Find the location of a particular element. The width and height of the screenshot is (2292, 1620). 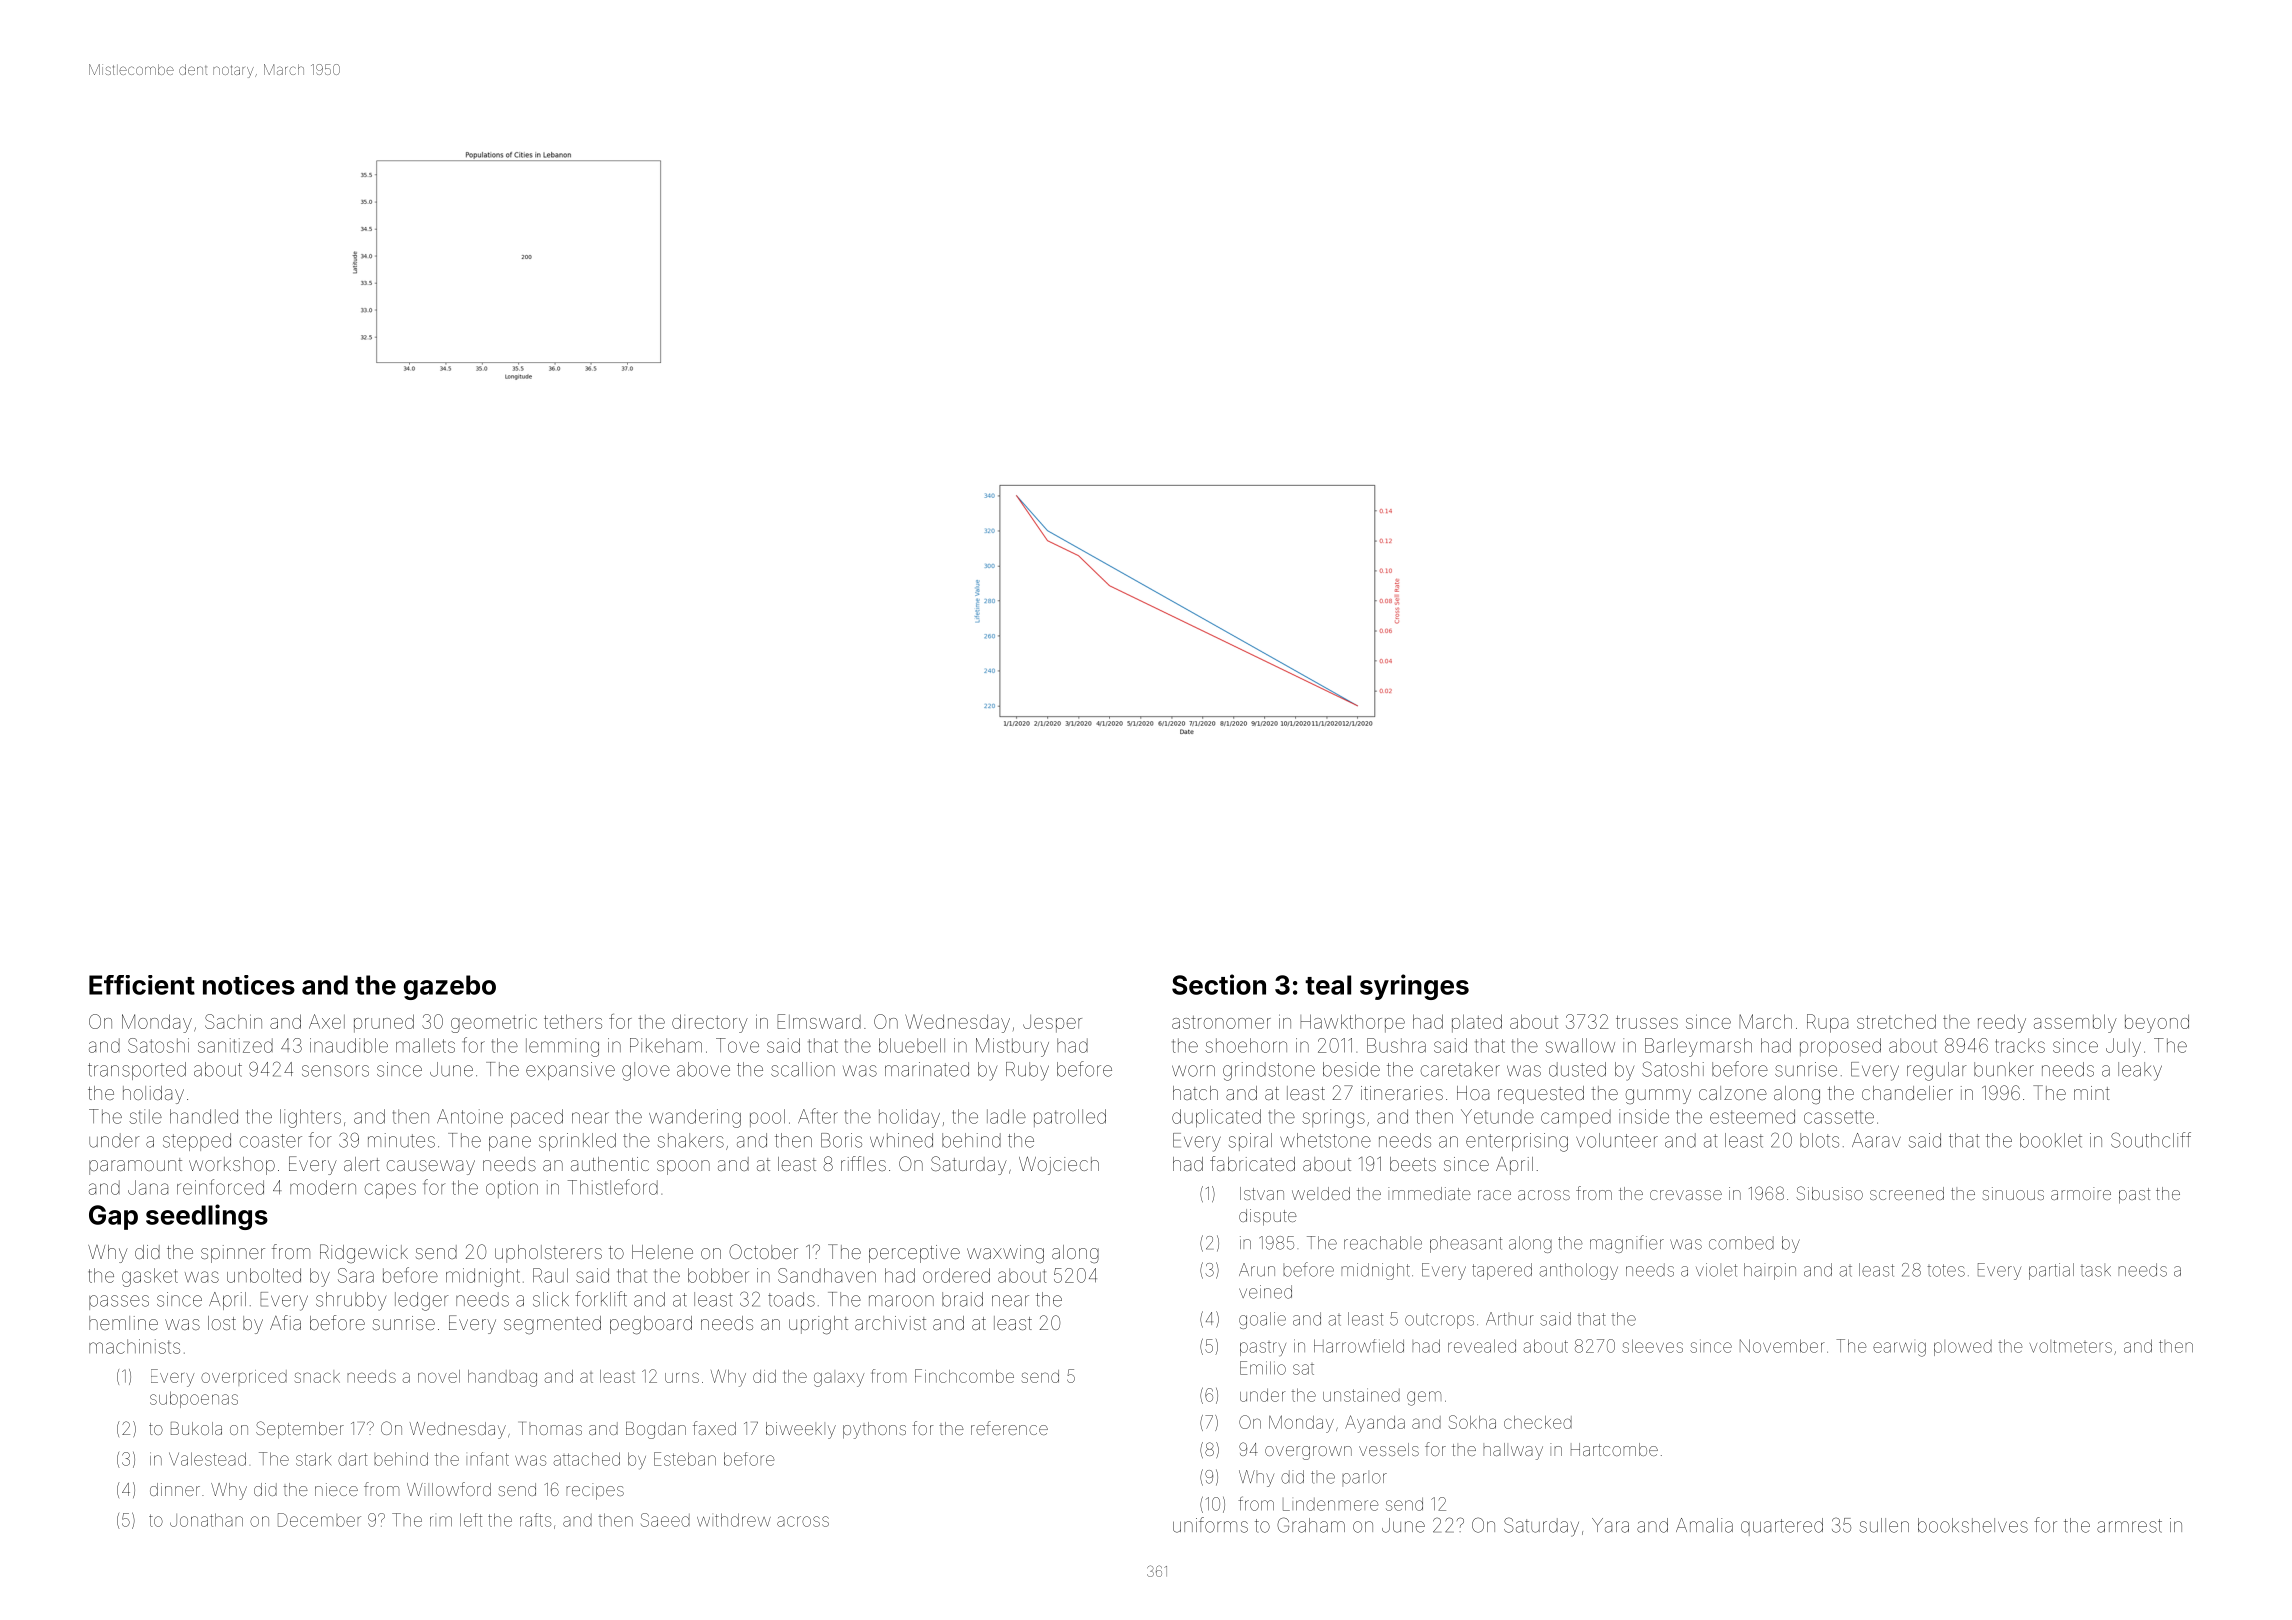

braid is located at coordinates (962, 1299).
